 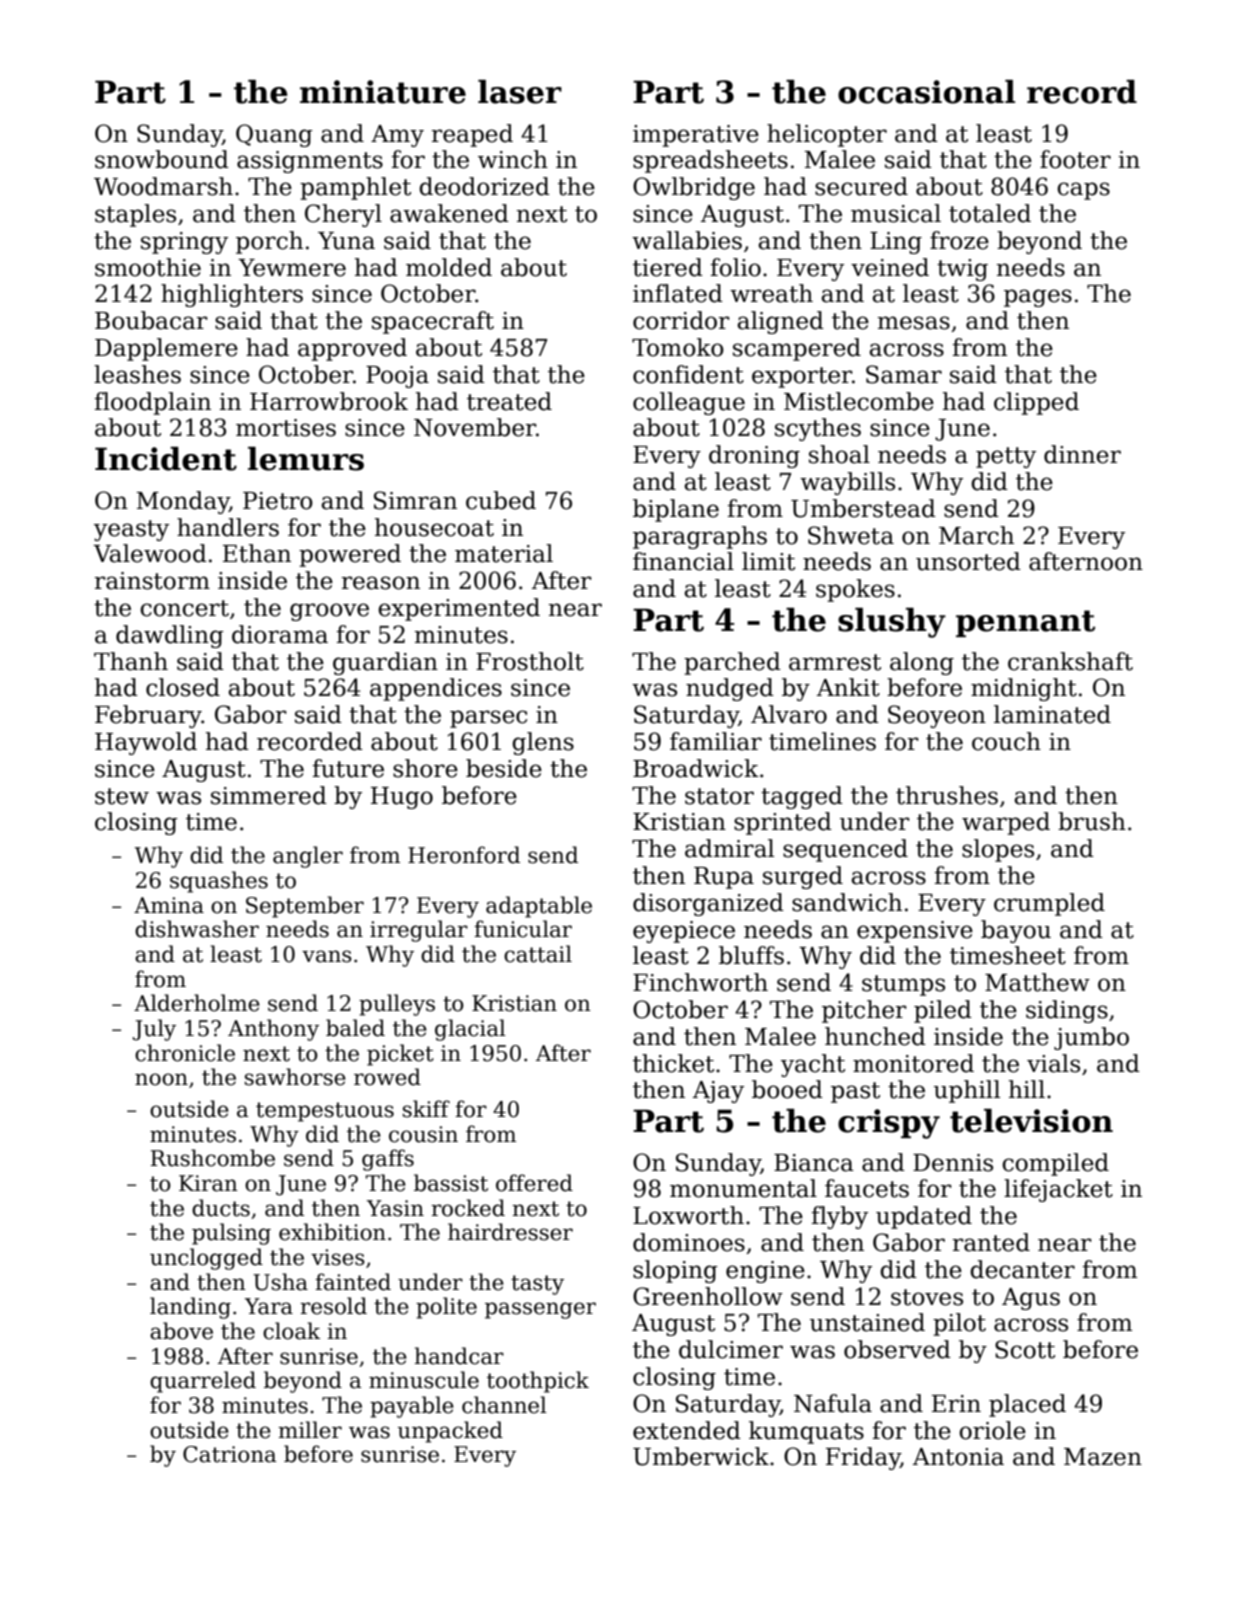 I want to click on tempestuous, so click(x=325, y=1112).
